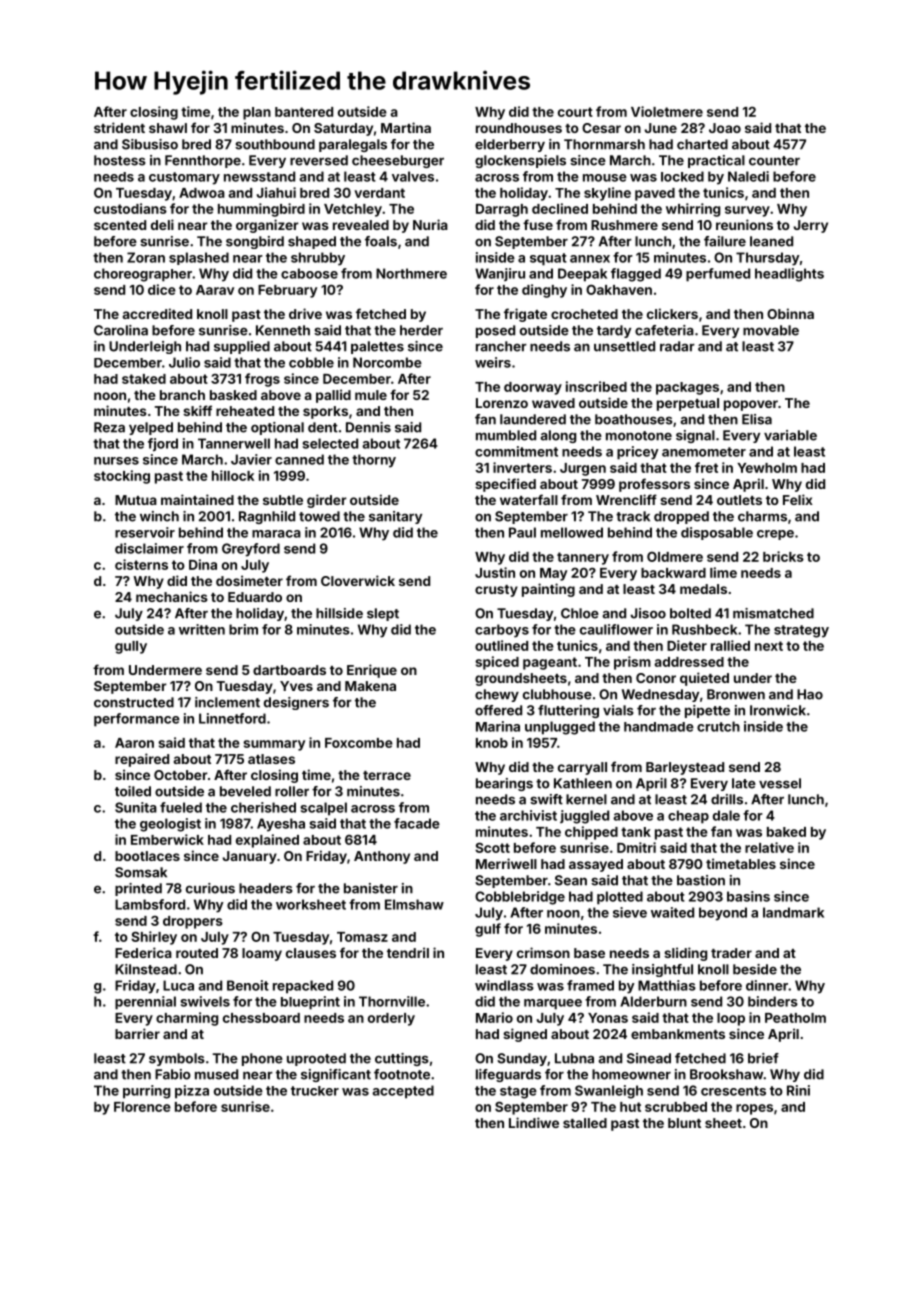  Describe the element at coordinates (495, 572) in the image. I see `Justin` at that location.
